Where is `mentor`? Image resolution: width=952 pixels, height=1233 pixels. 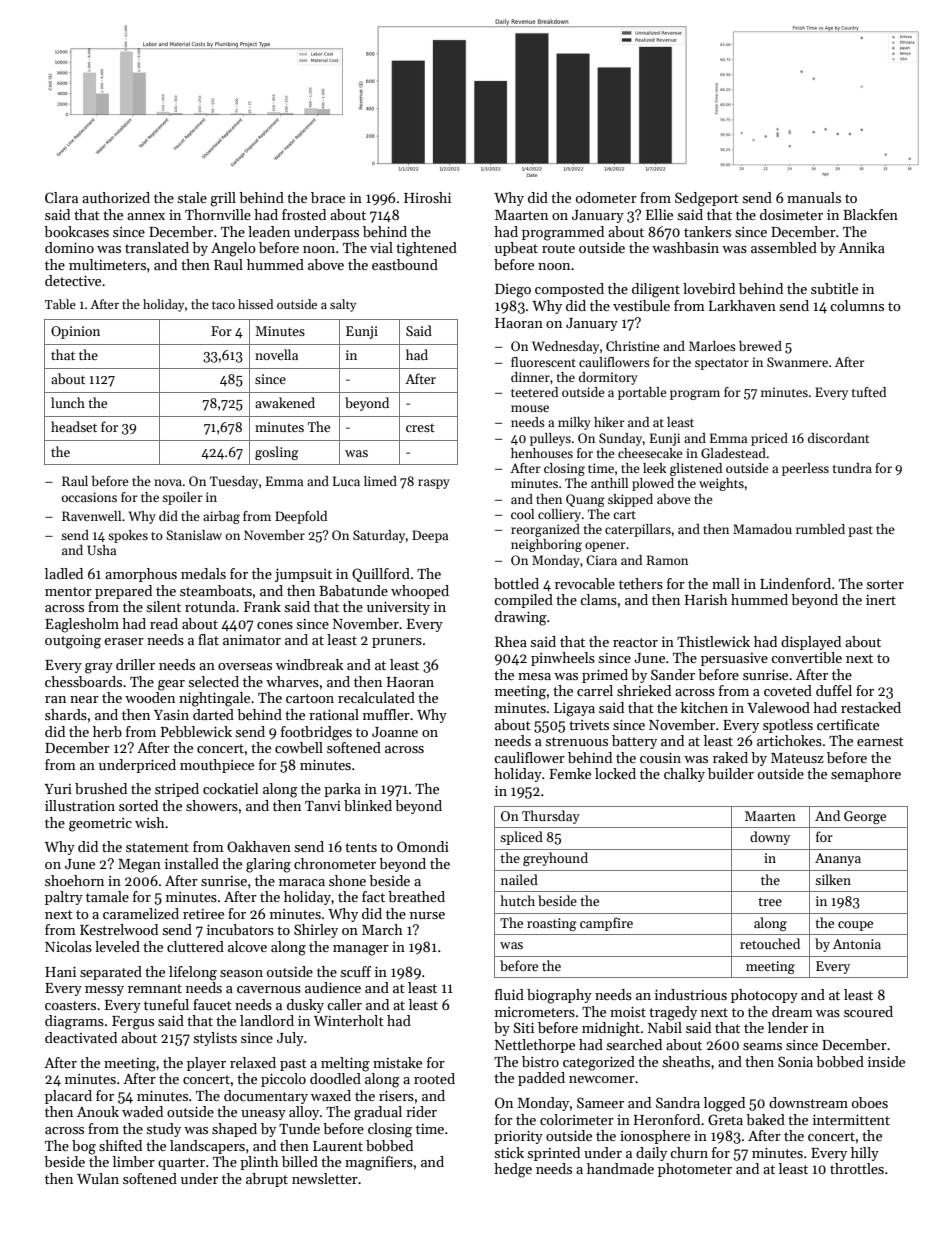 mentor is located at coordinates (68, 591).
